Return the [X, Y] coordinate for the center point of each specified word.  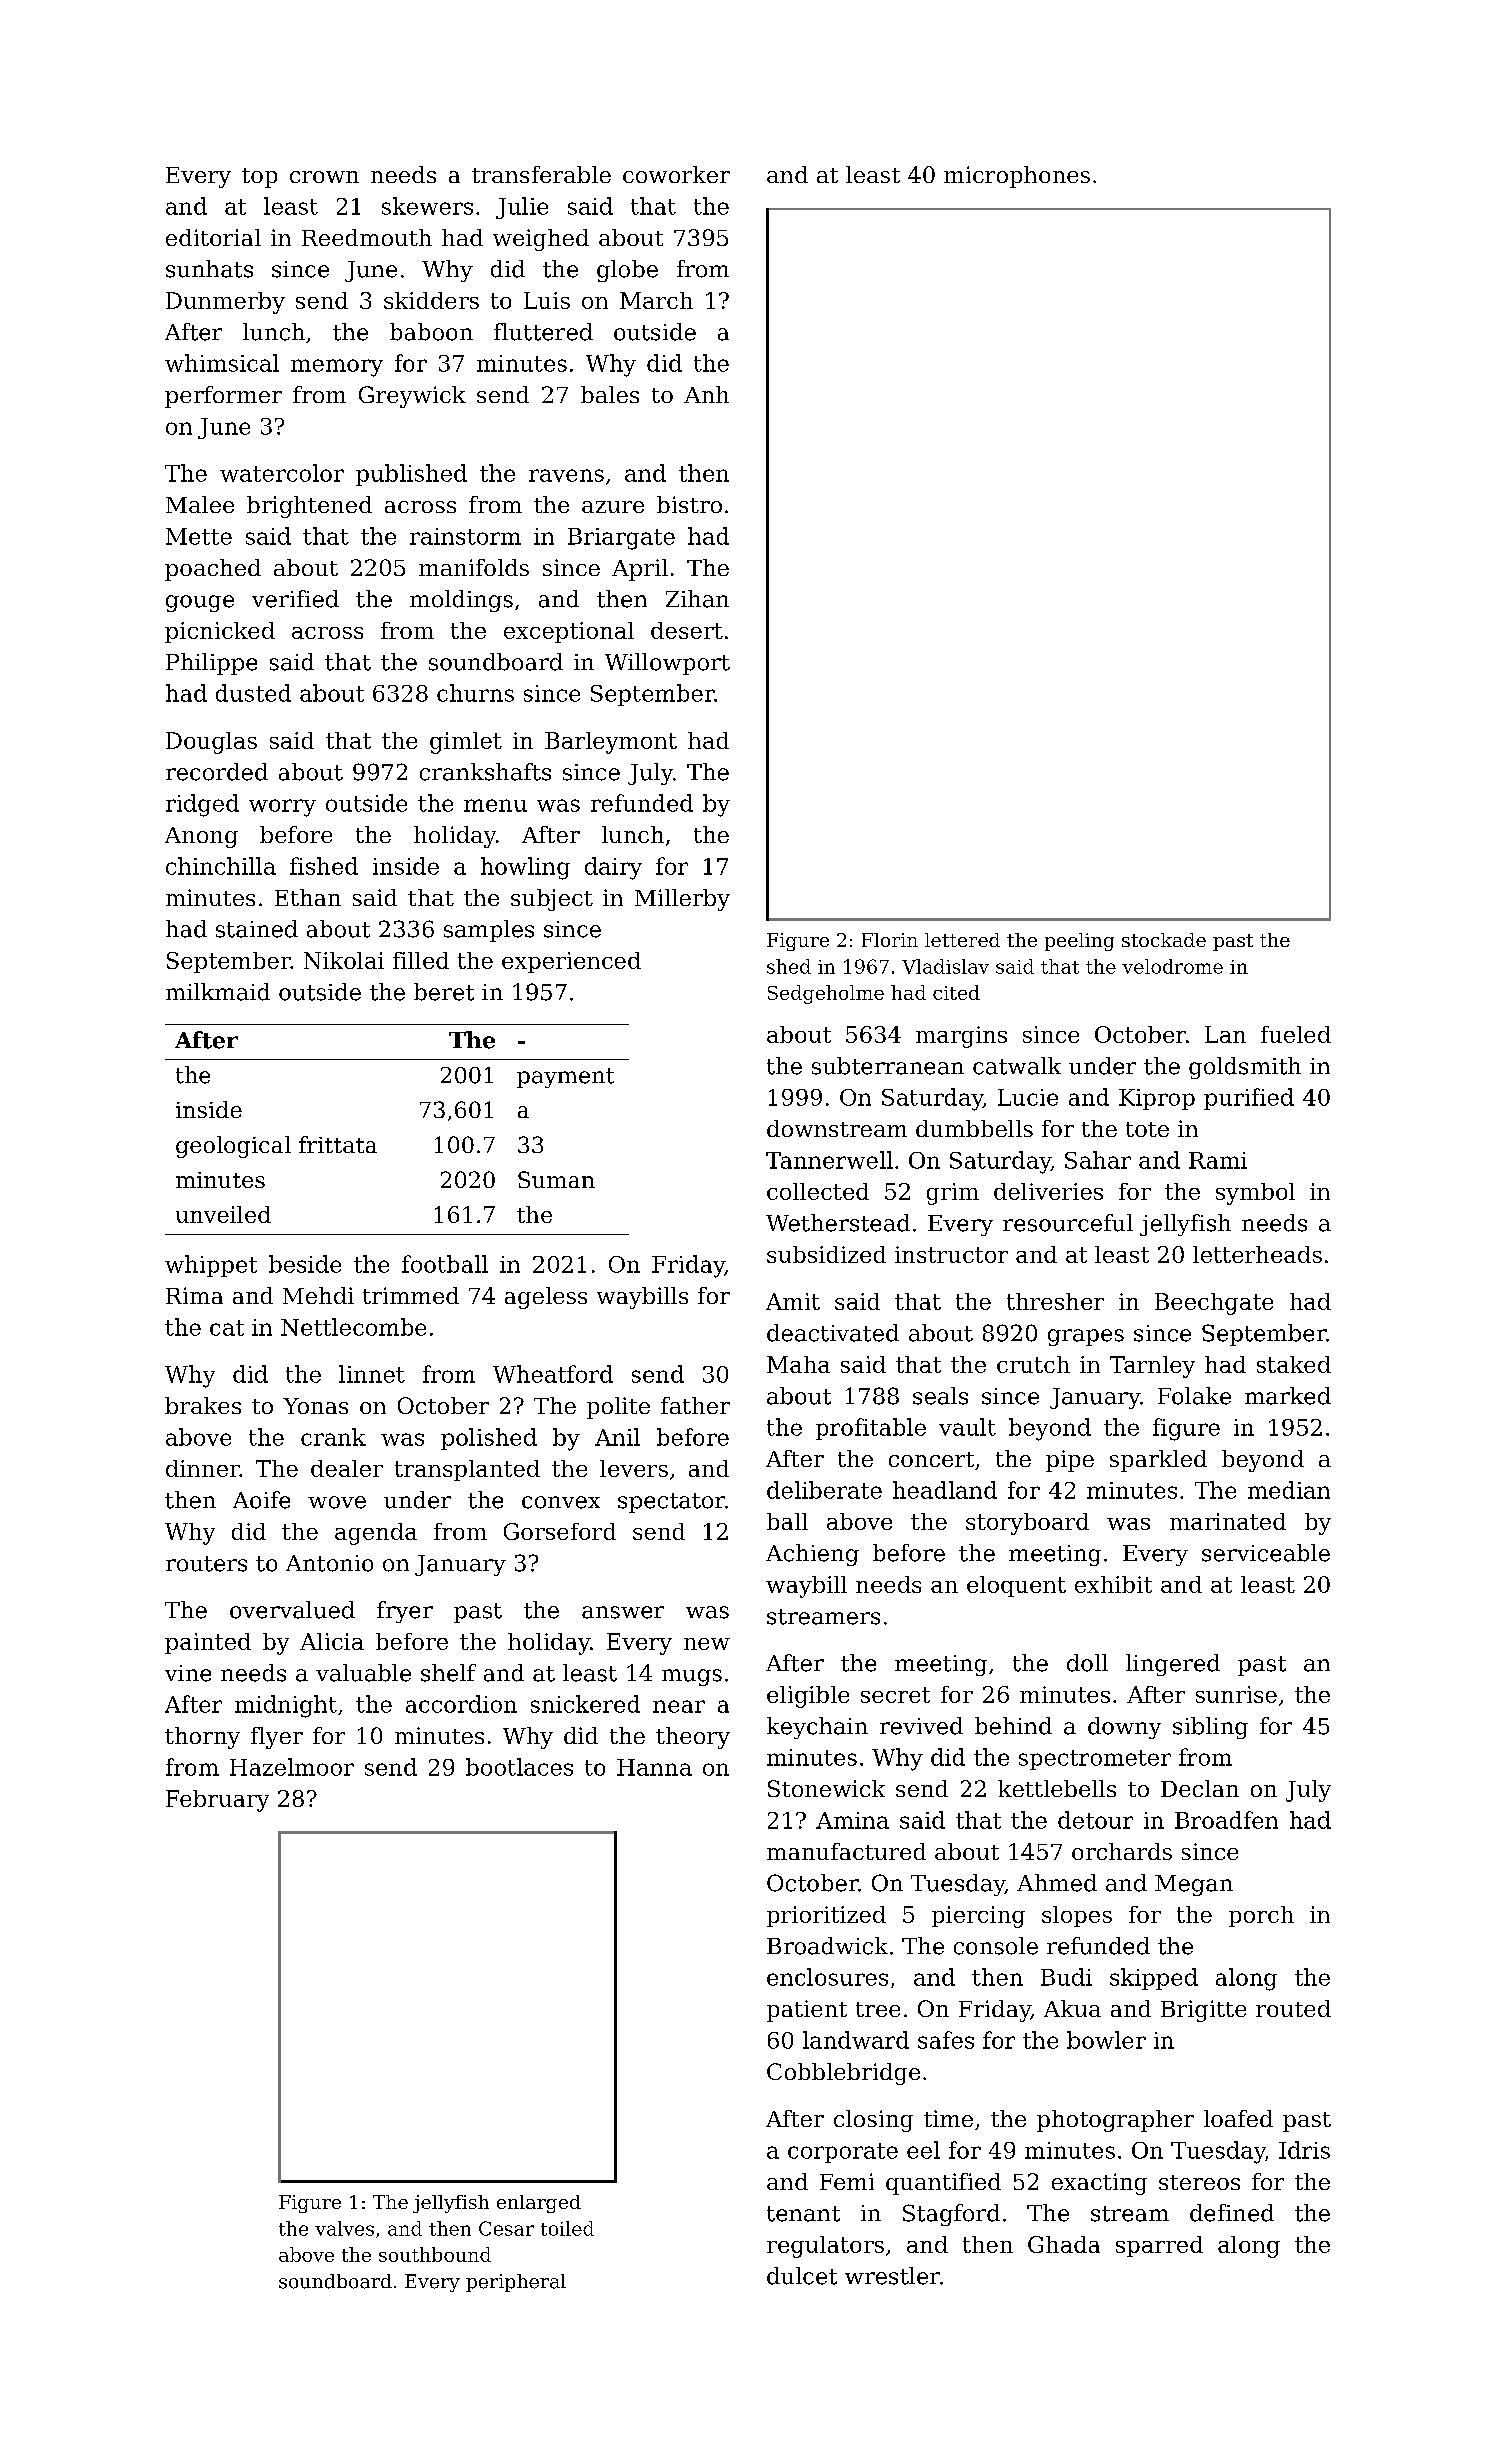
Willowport [667, 664]
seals [940, 1396]
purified [1249, 1099]
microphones [1017, 177]
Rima [194, 1295]
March [656, 300]
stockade [1164, 940]
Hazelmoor [292, 1767]
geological [233, 1147]
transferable [541, 174]
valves [344, 2228]
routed [1293, 2008]
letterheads [1257, 1254]
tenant [803, 2214]
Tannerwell [829, 1160]
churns [475, 693]
